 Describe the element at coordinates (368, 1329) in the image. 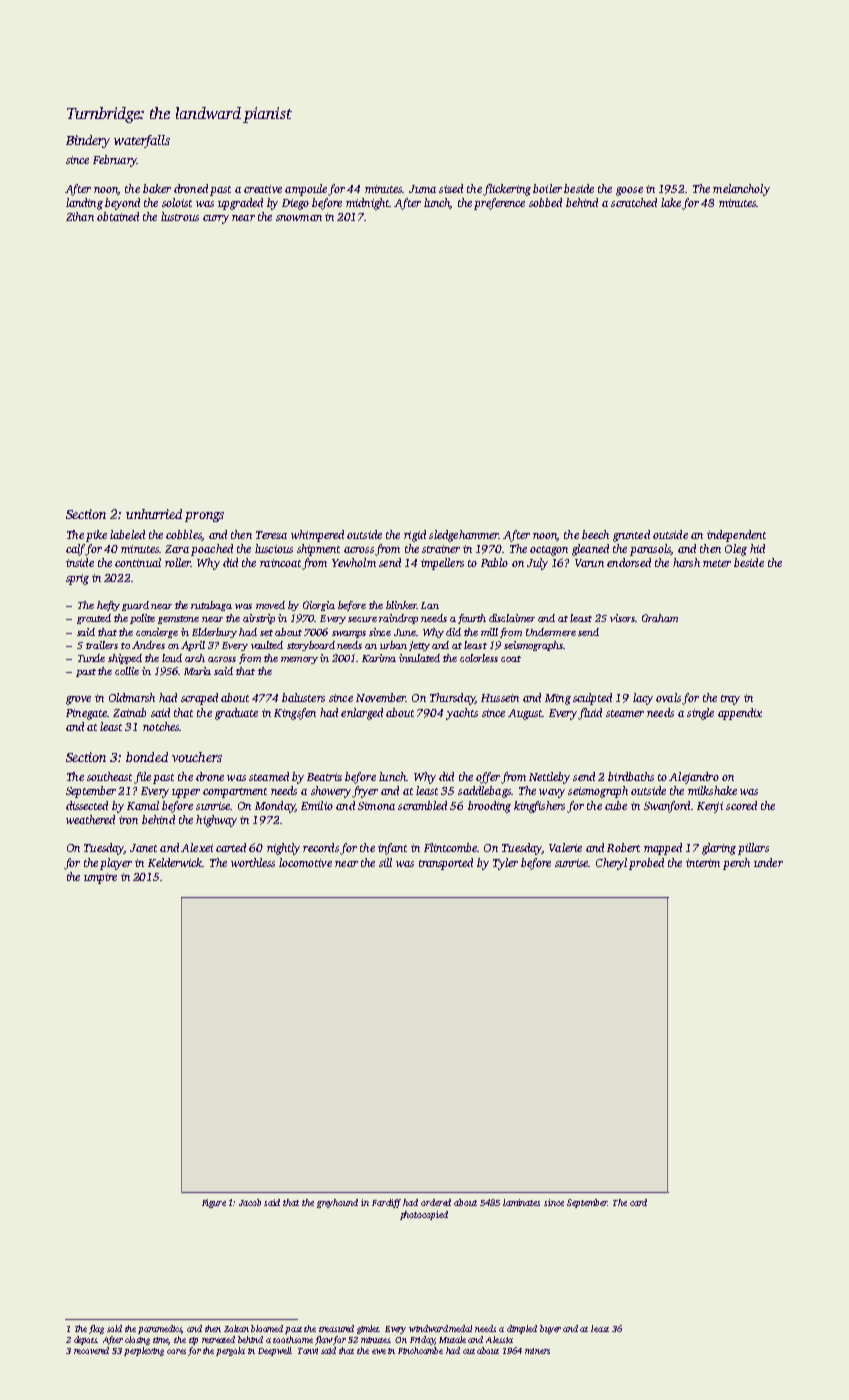

I see `gimlet` at that location.
